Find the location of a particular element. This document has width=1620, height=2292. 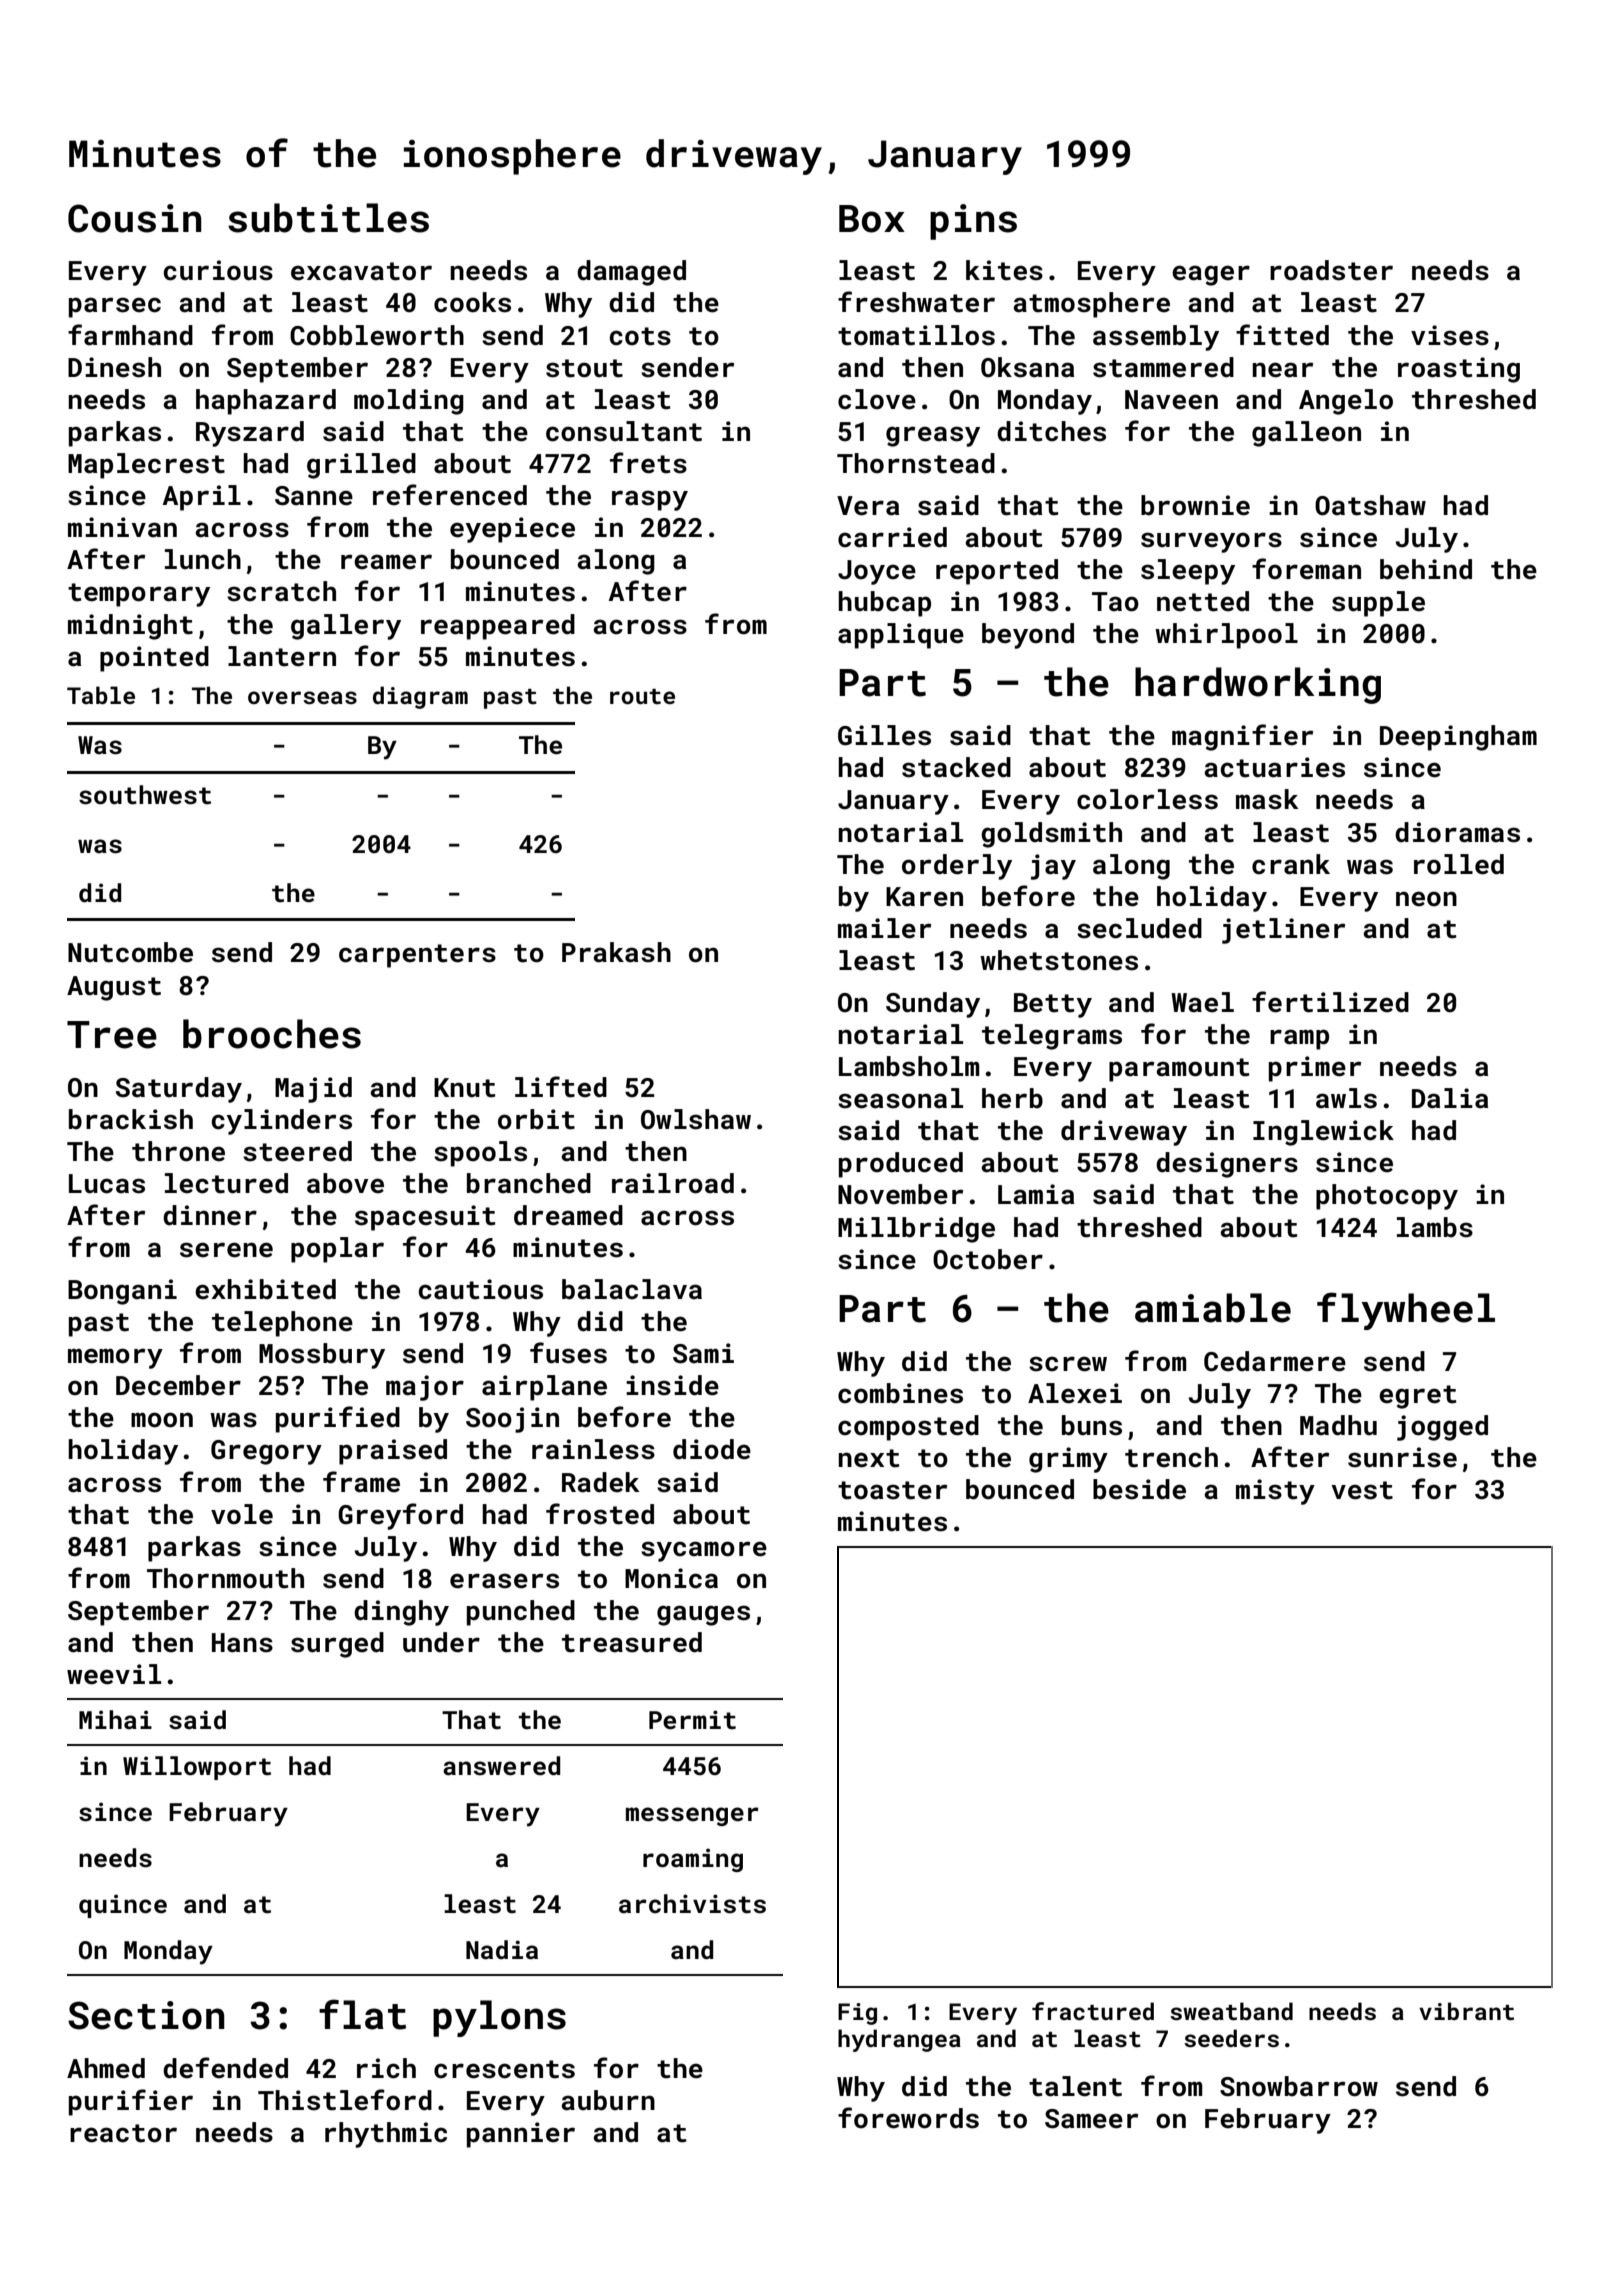

route is located at coordinates (642, 696).
